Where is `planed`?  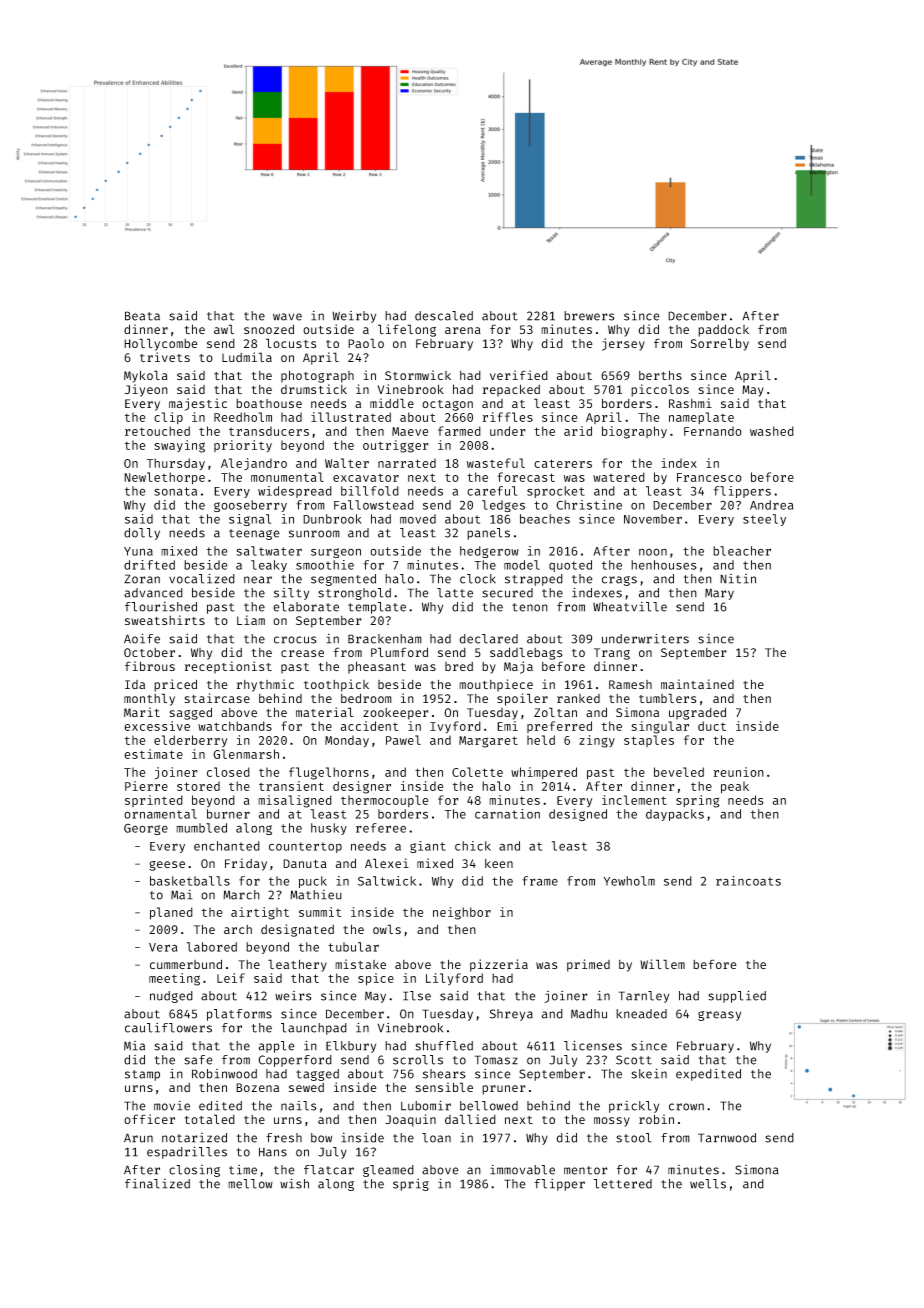
planed is located at coordinates (171, 913).
